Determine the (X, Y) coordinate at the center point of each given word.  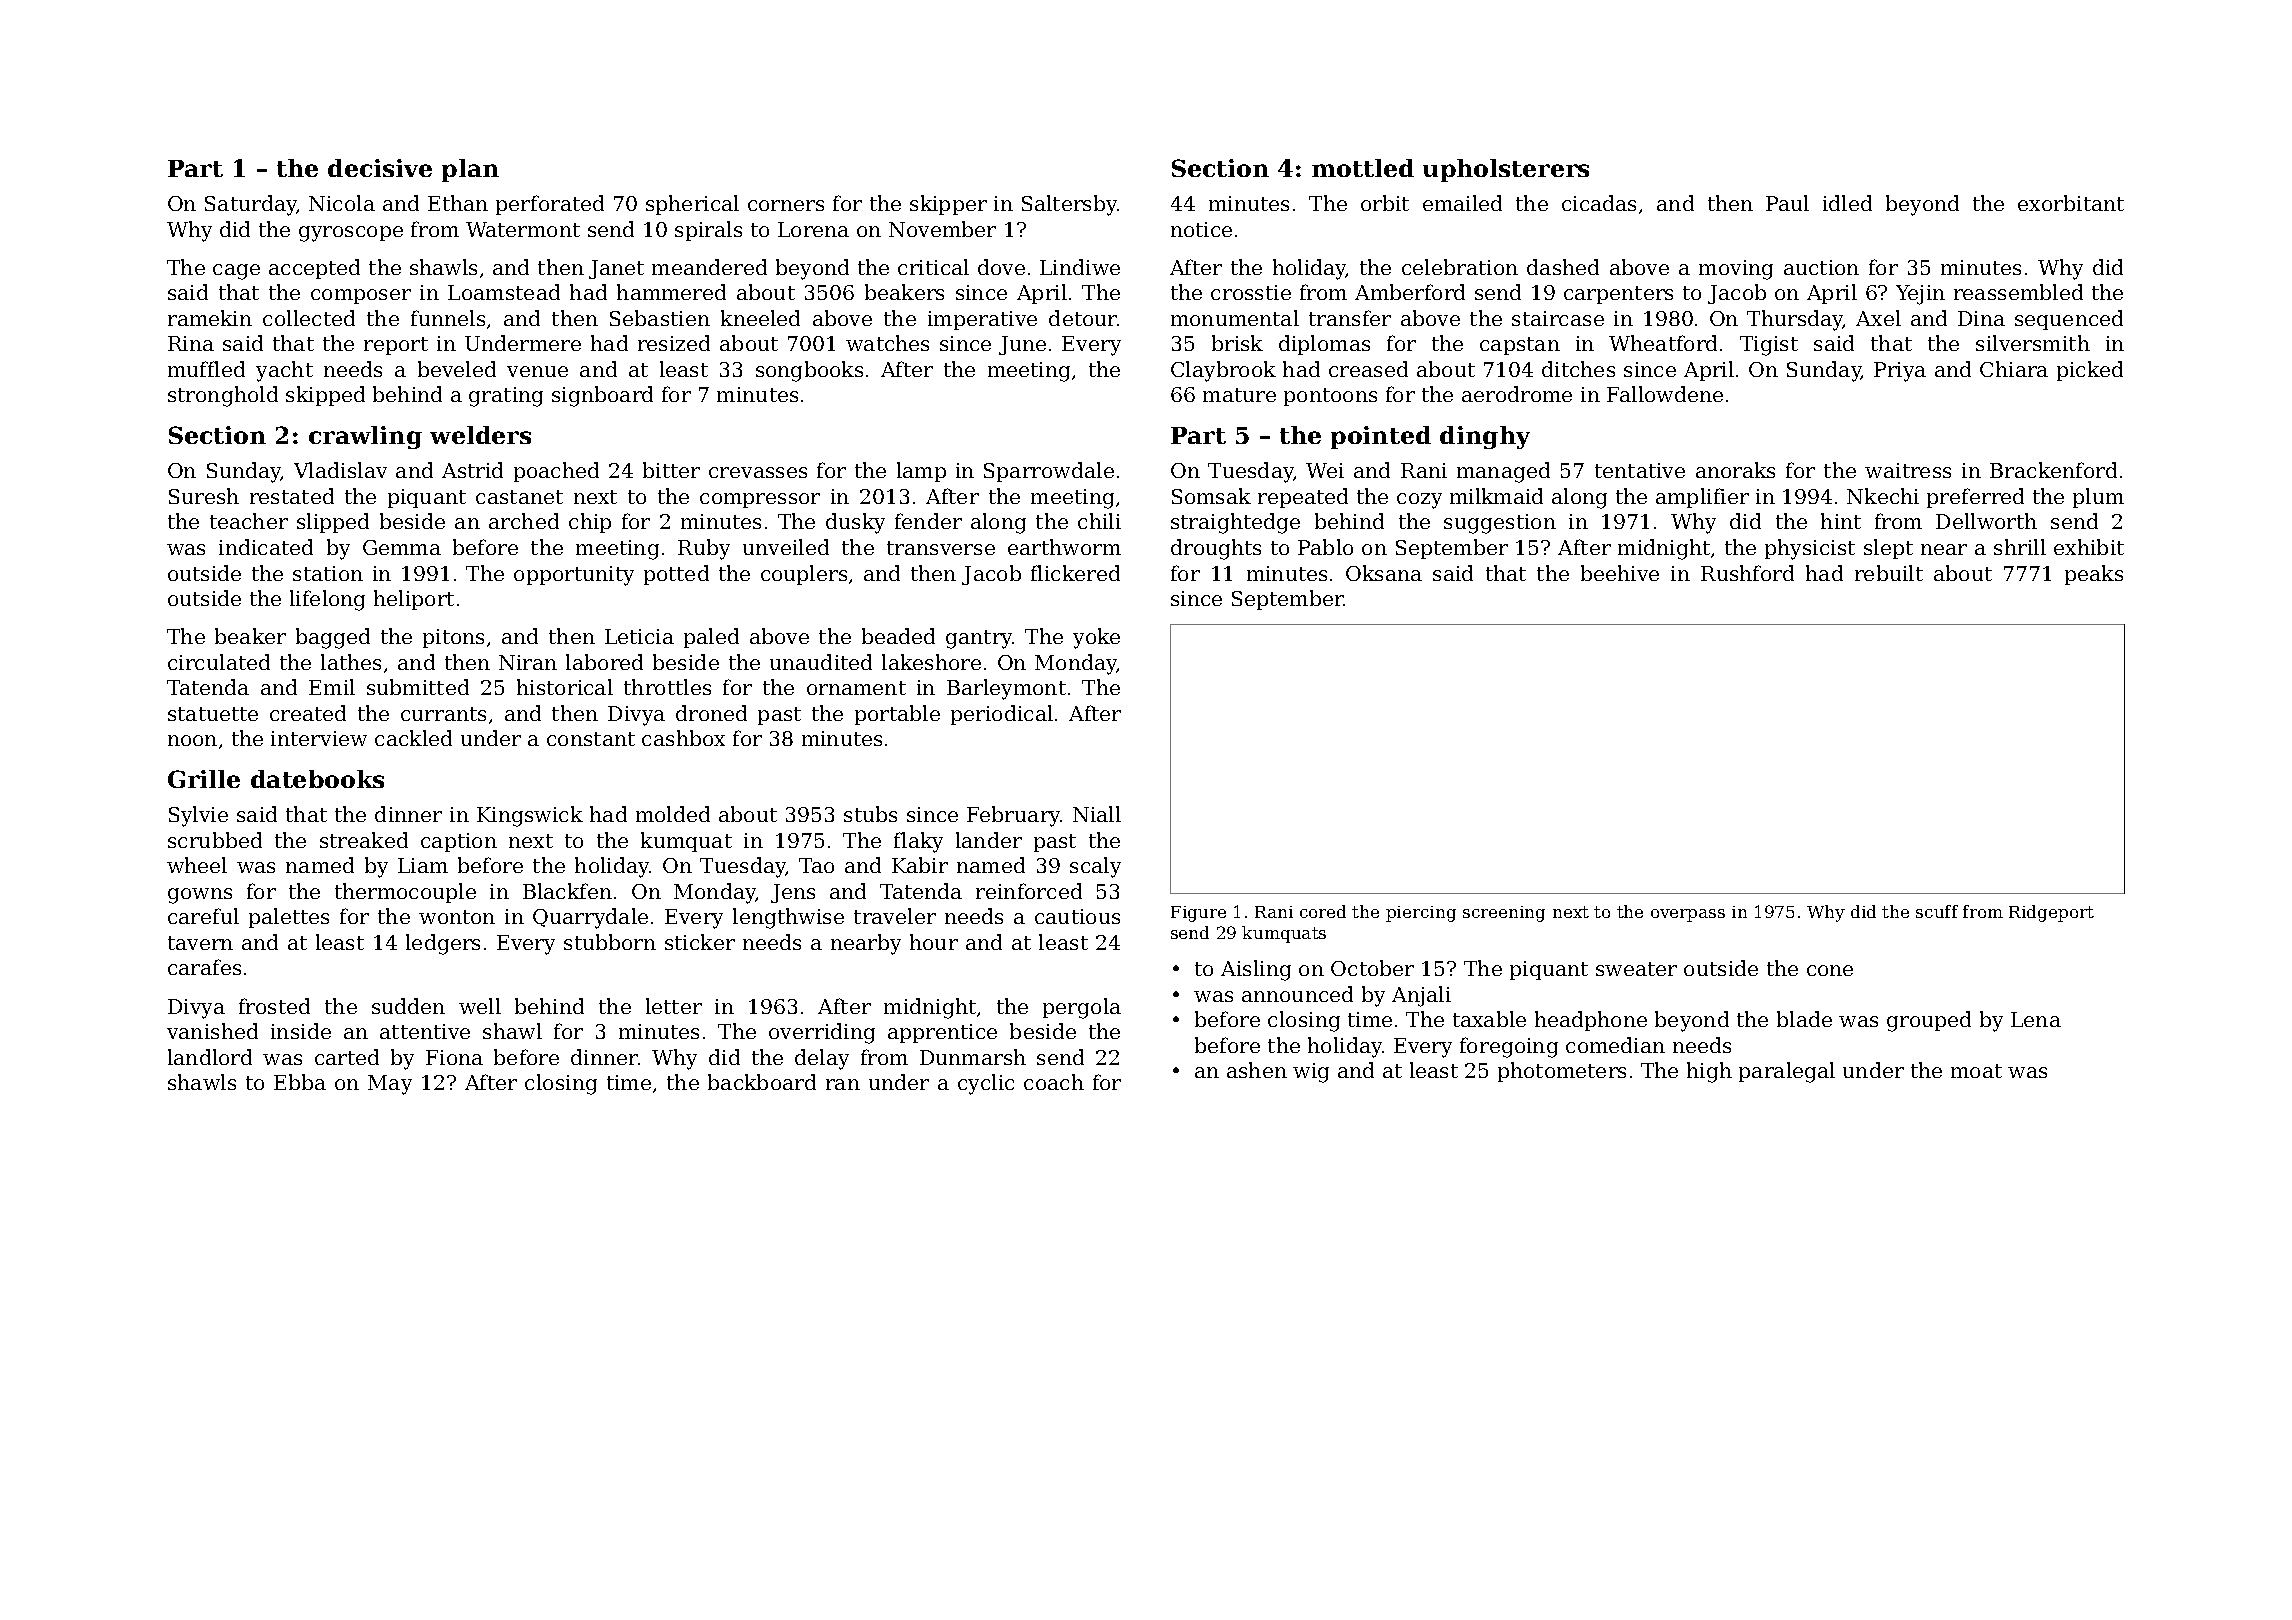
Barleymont (1006, 689)
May (390, 1085)
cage (236, 272)
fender (928, 521)
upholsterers (1506, 170)
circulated (219, 662)
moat (1976, 1071)
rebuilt (1889, 573)
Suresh (204, 496)
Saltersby (1070, 205)
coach (1054, 1082)
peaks (2094, 575)
